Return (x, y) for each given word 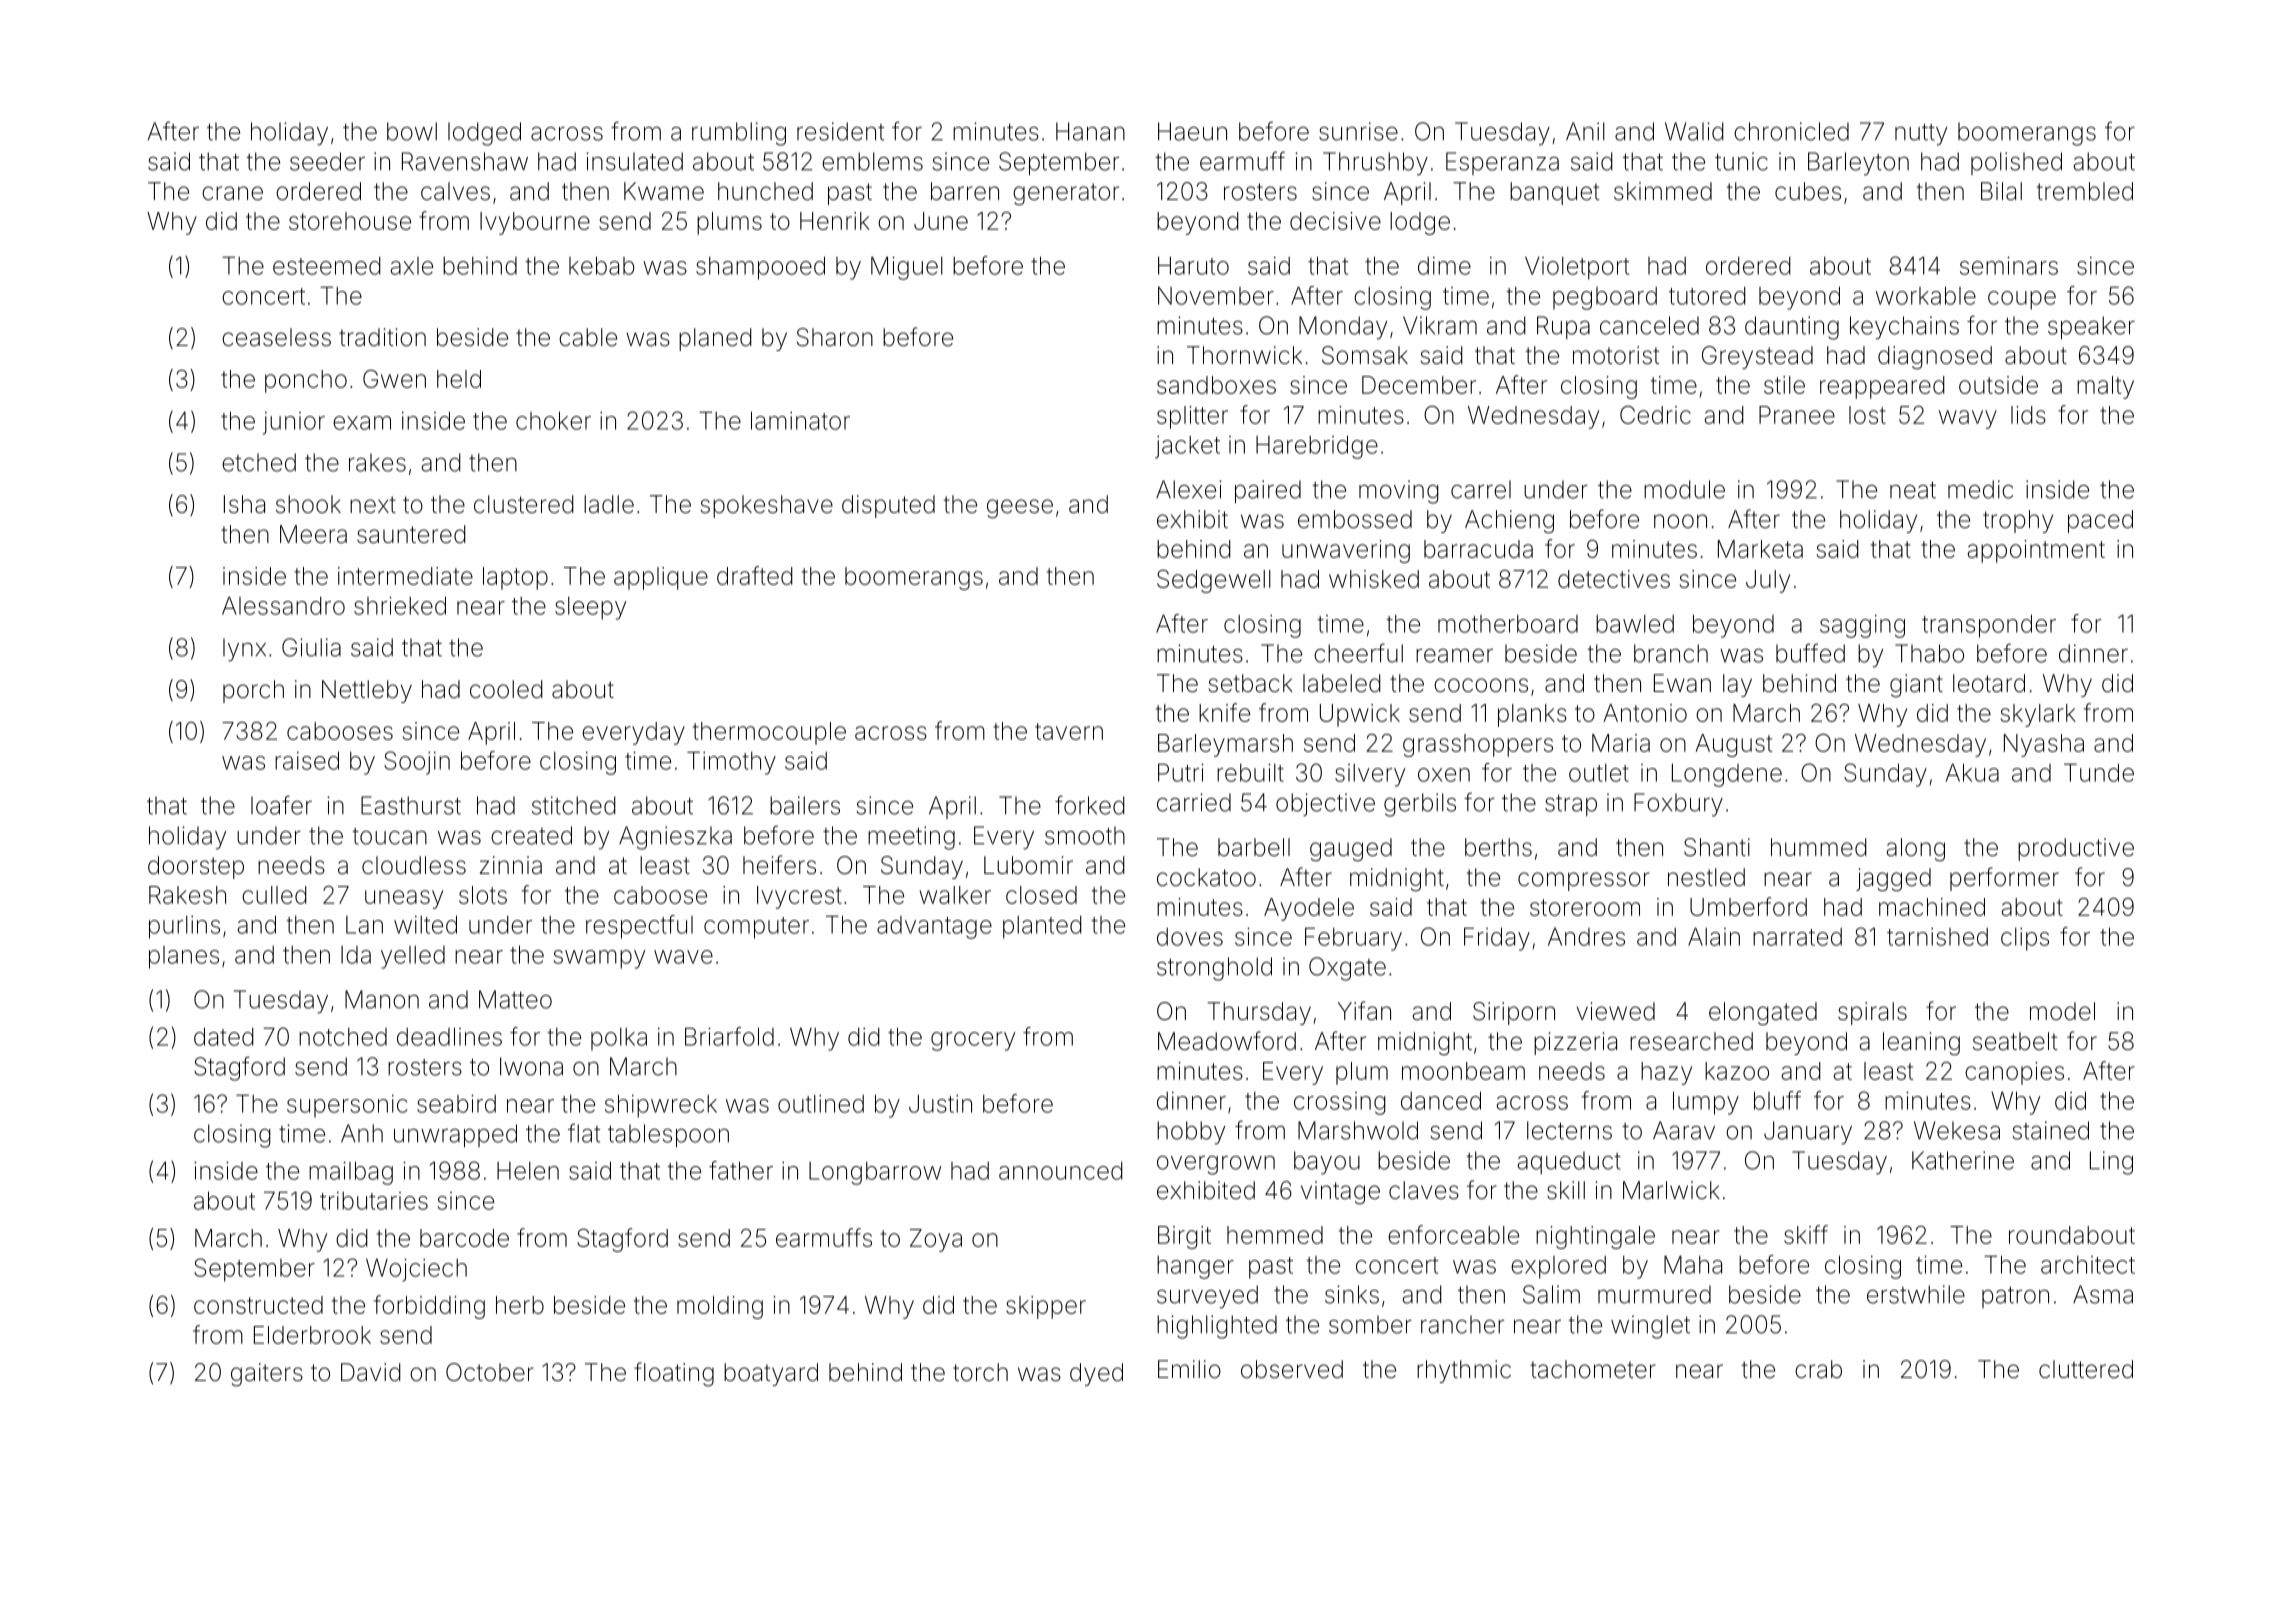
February (1353, 939)
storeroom (1585, 907)
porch (253, 691)
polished (2016, 163)
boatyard (771, 1374)
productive (2076, 849)
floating (674, 1374)
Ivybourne (535, 223)
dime (1444, 266)
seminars (2009, 266)
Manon (382, 999)
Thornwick (1244, 355)
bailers (805, 805)
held (459, 379)
